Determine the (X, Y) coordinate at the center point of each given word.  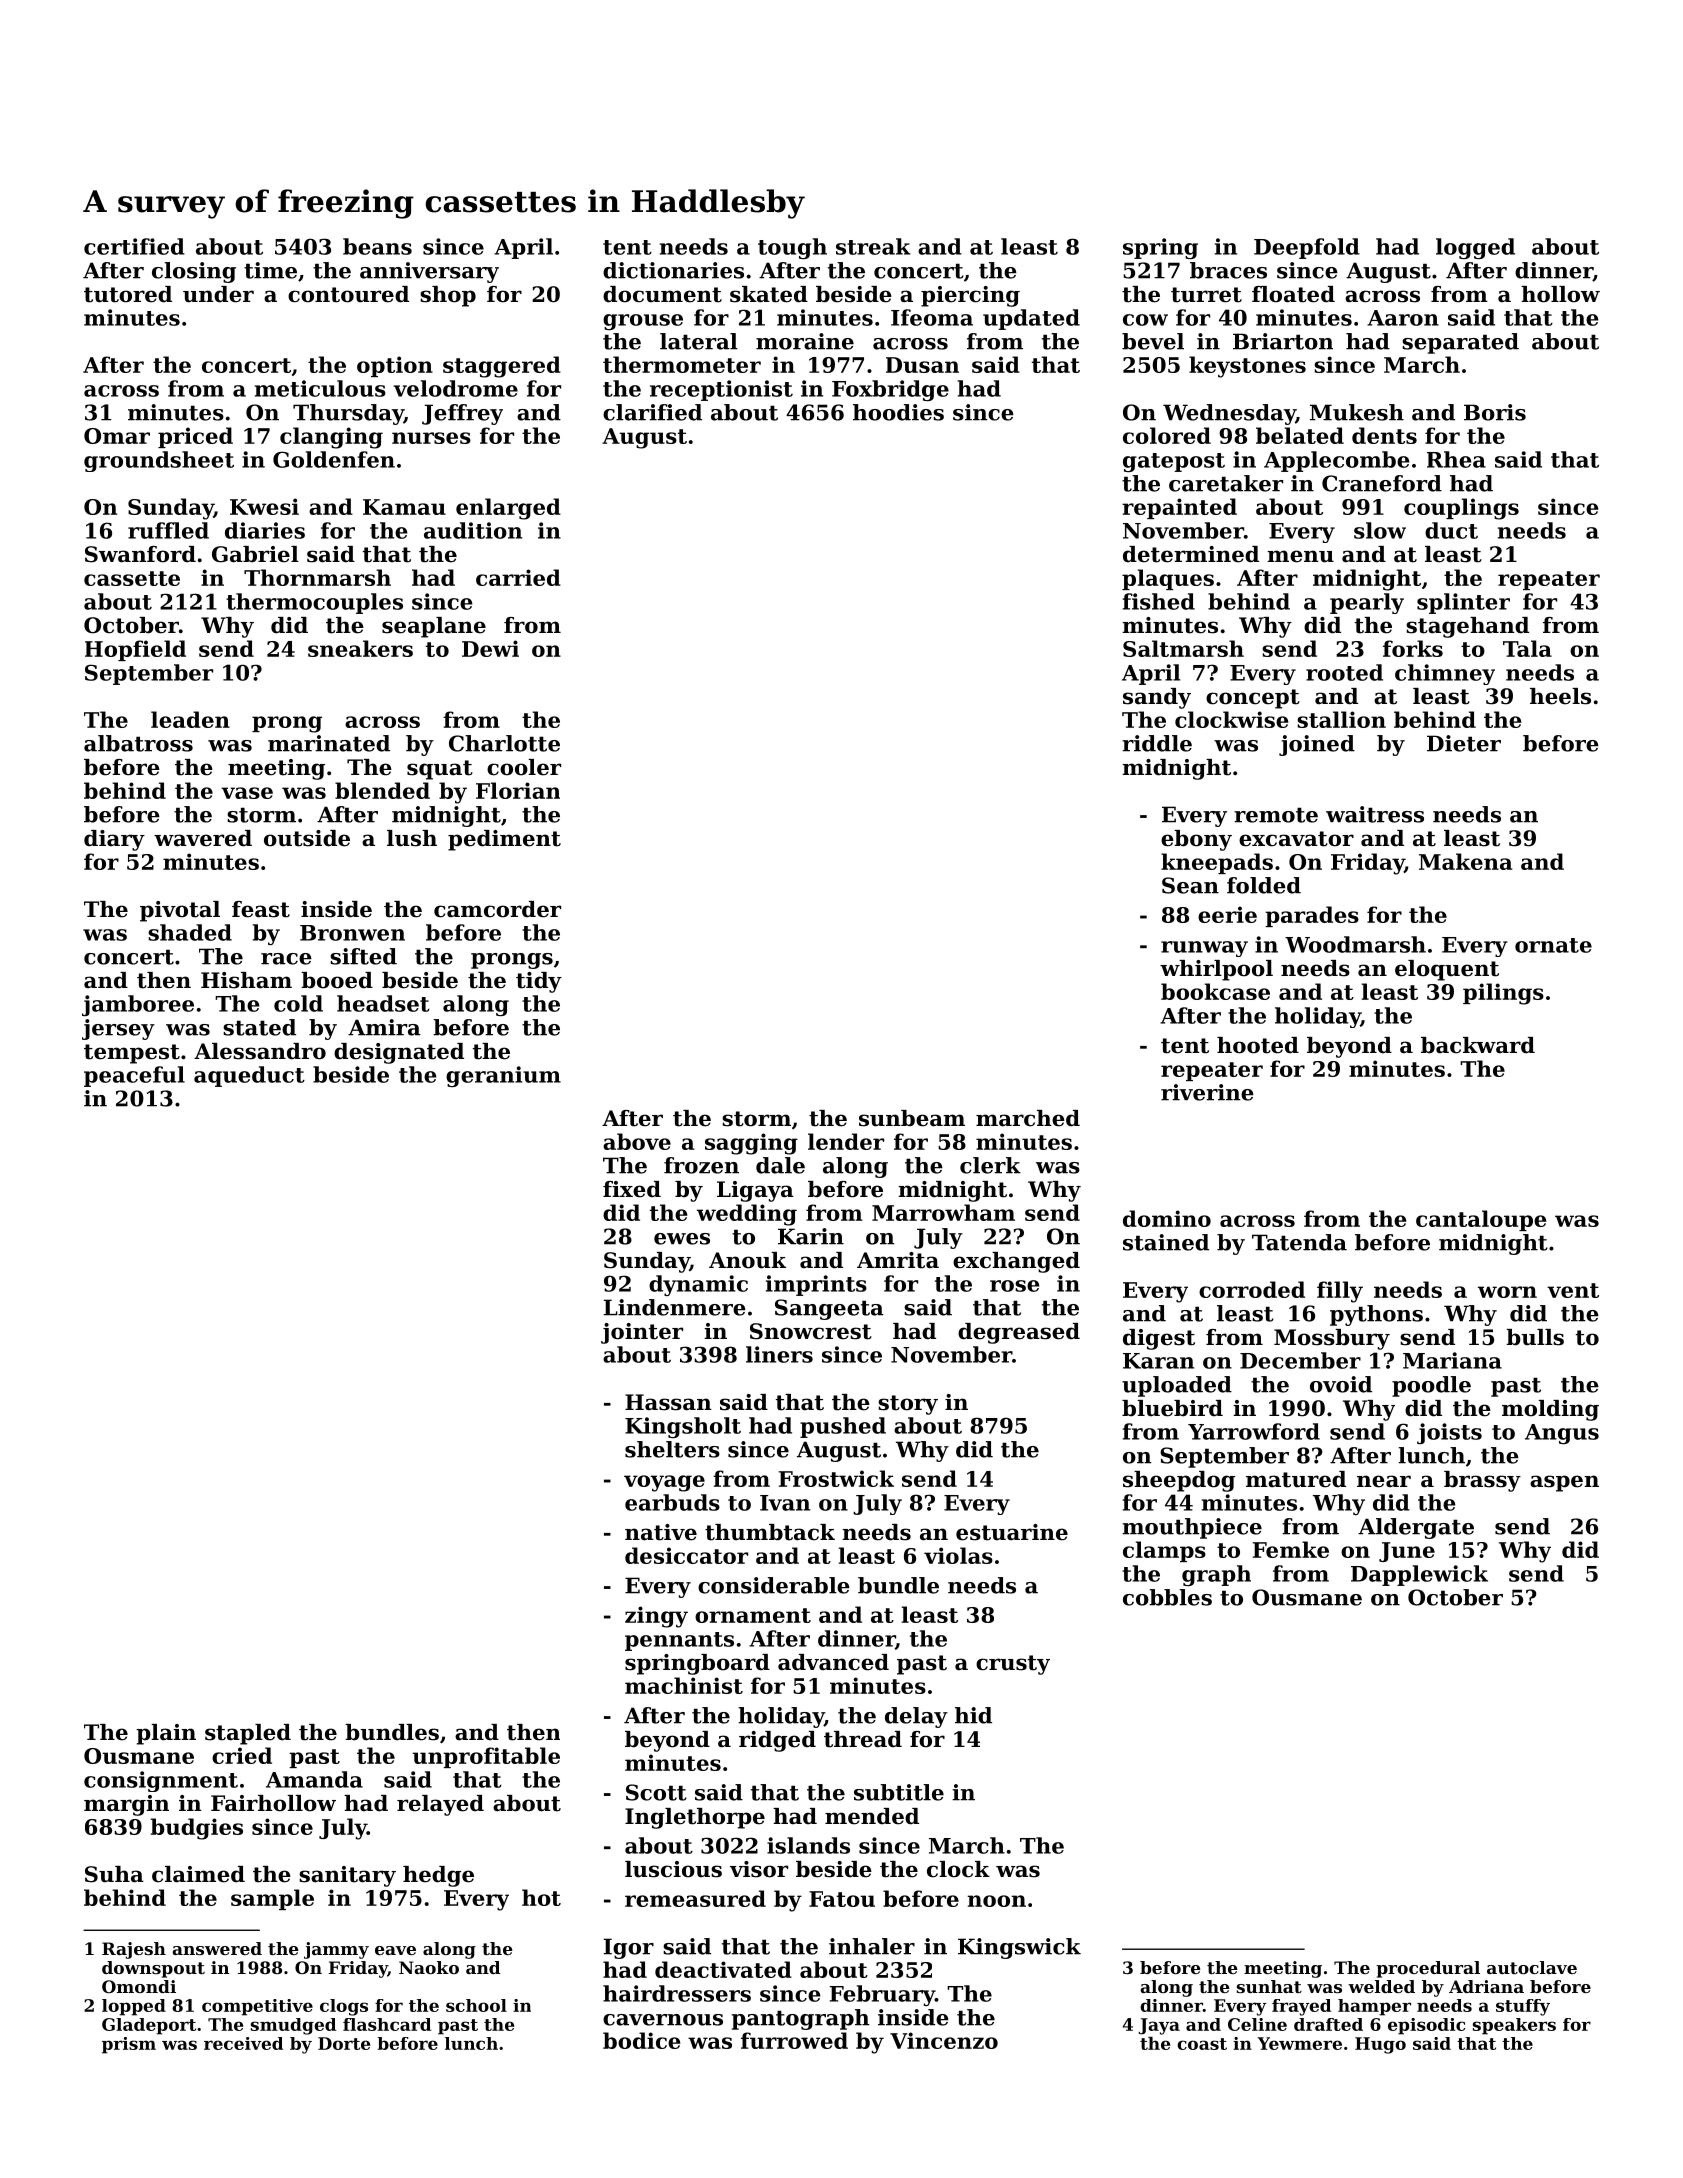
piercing (970, 296)
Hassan (668, 1402)
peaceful (134, 1076)
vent (1573, 1290)
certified (134, 246)
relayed (440, 1805)
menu (1300, 556)
